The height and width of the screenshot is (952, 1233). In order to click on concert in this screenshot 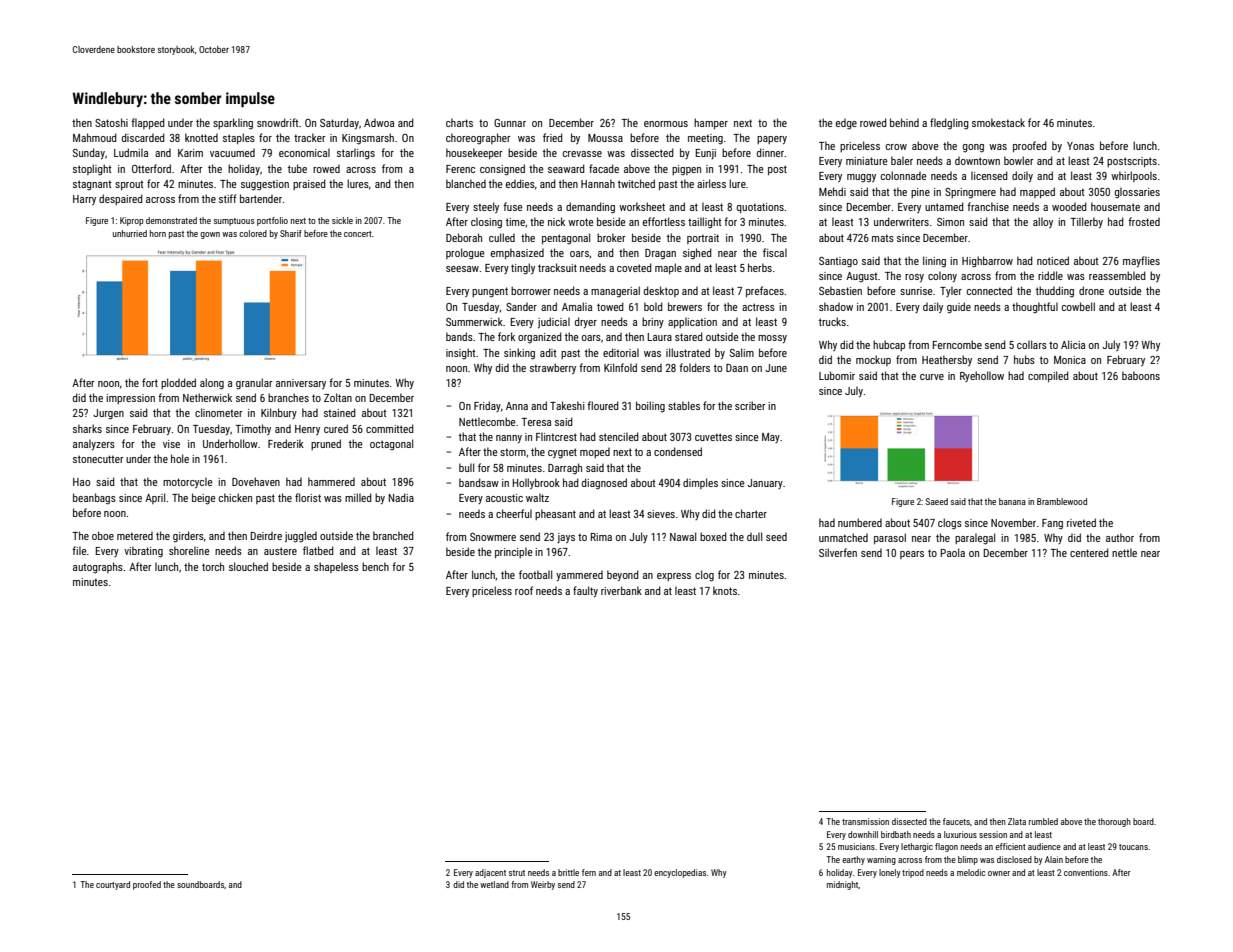, I will do `click(358, 234)`.
